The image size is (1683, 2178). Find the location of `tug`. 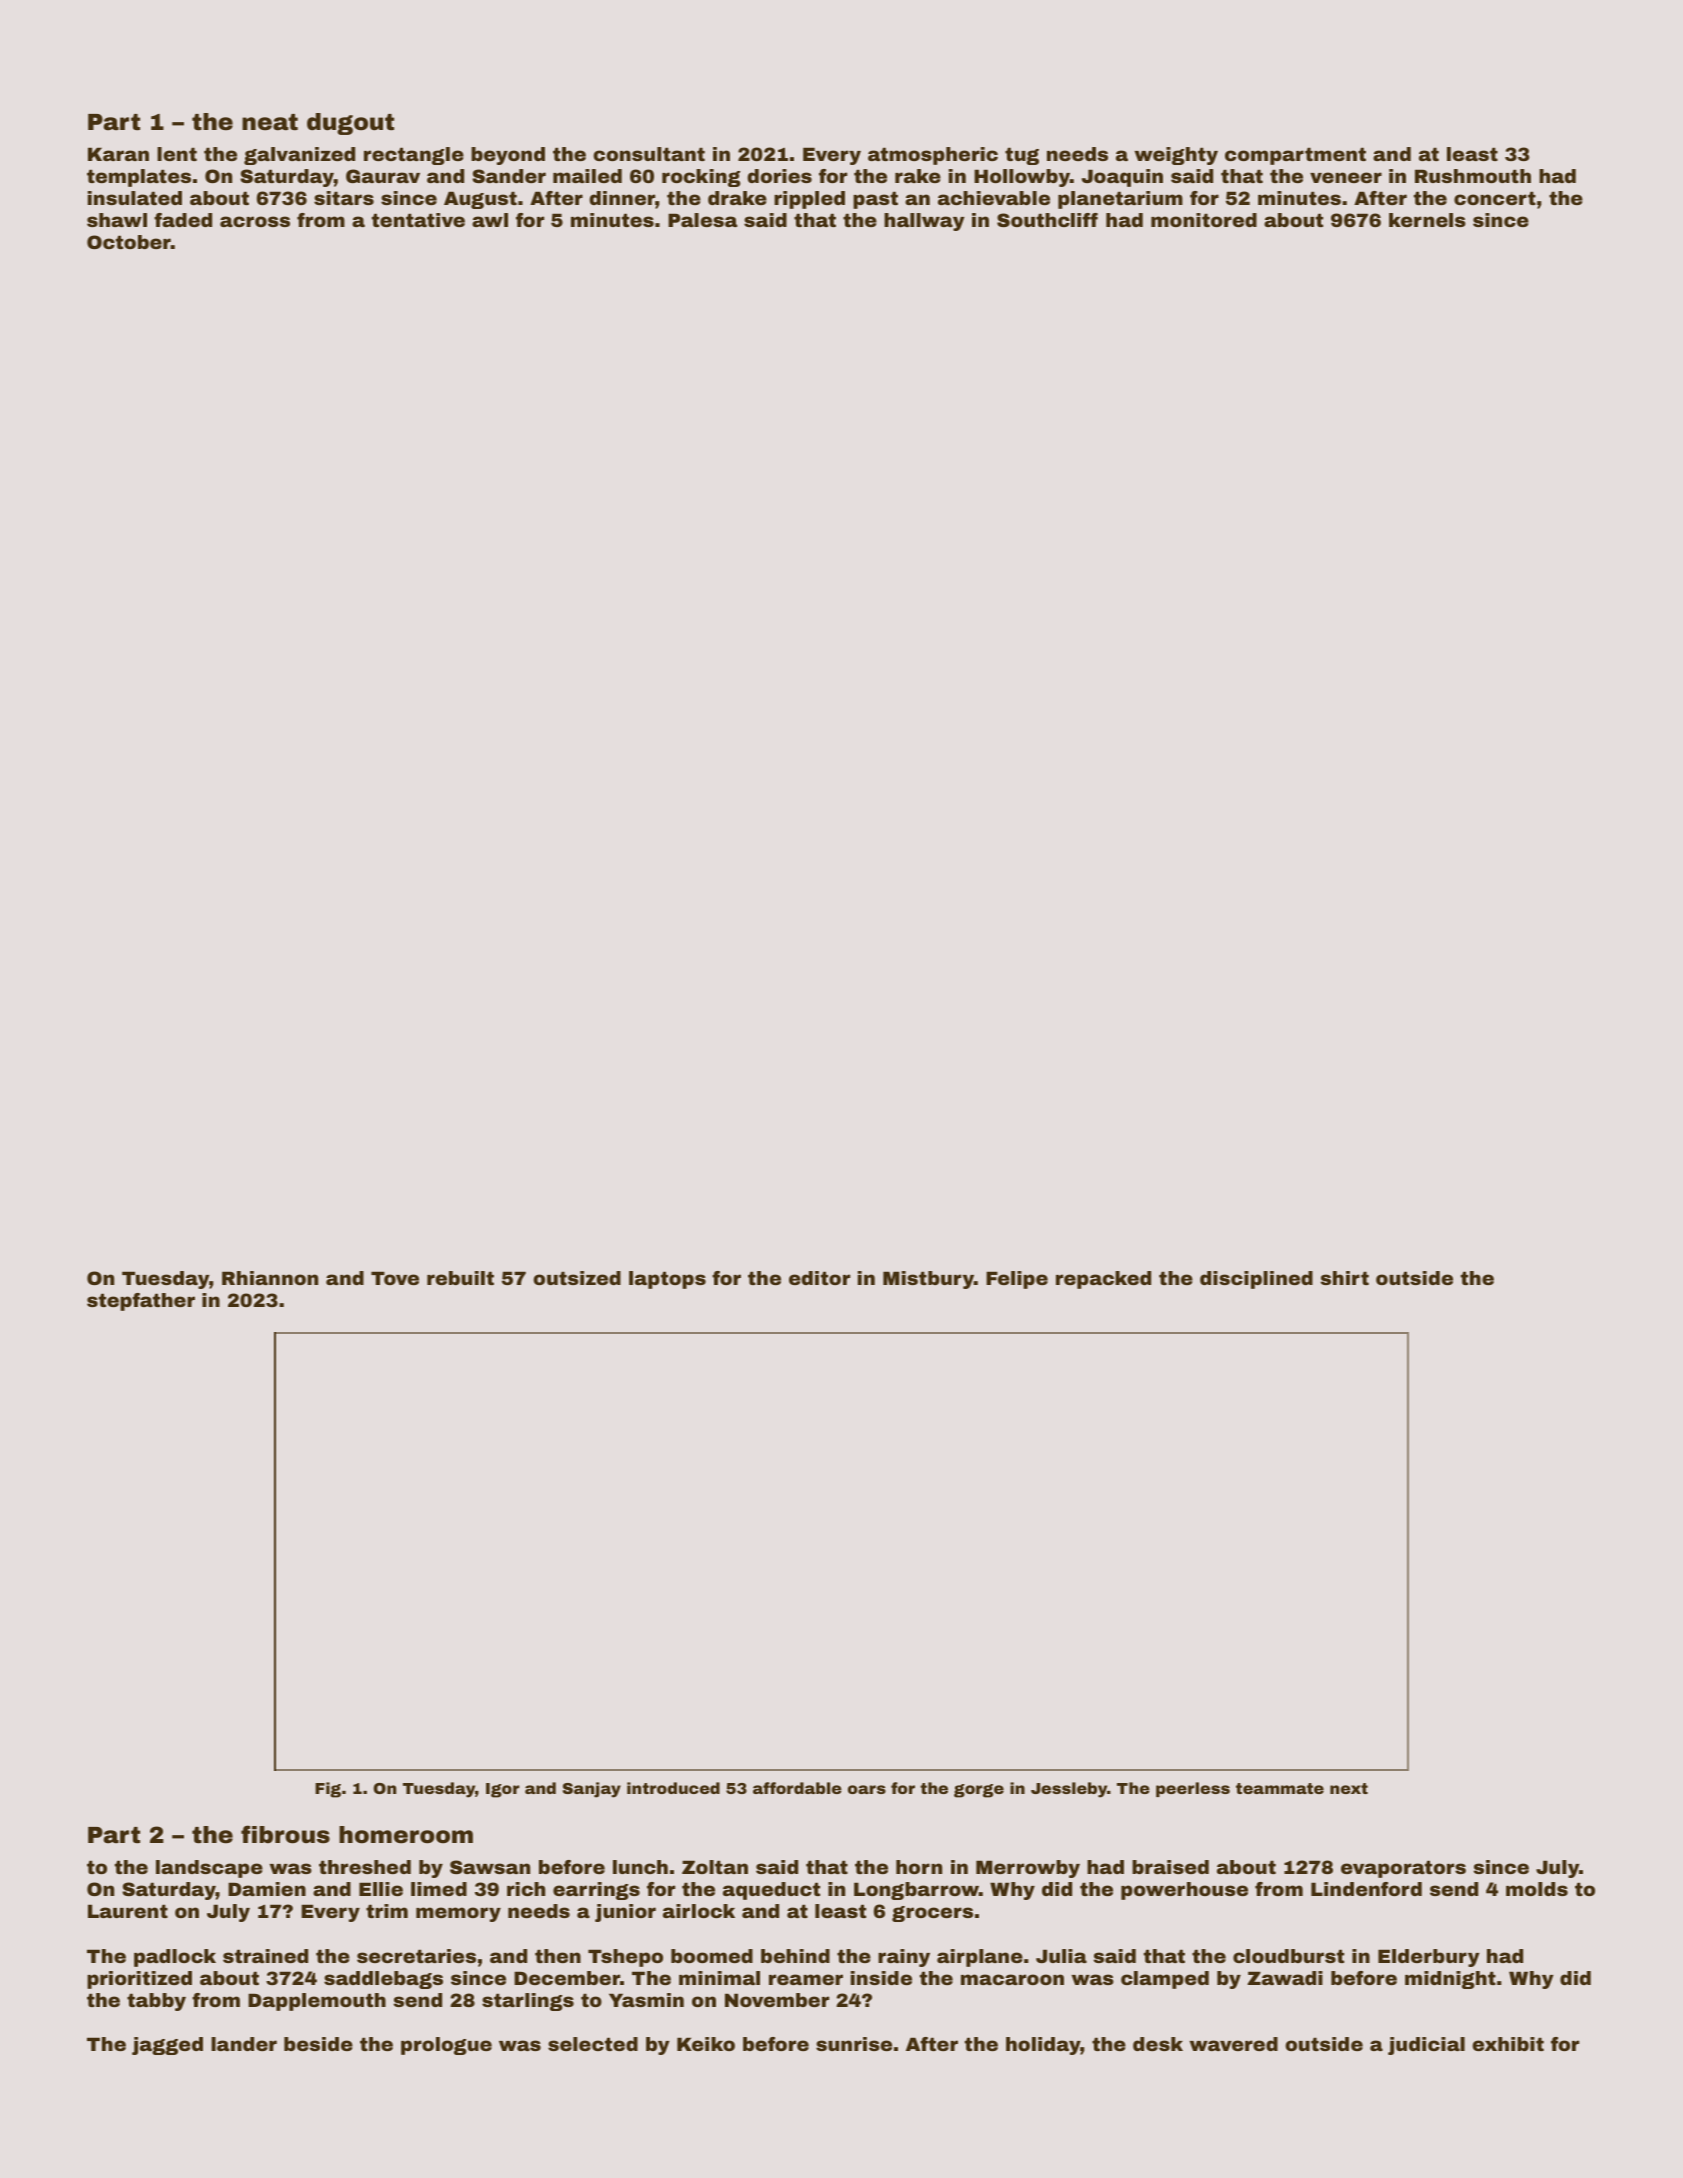

tug is located at coordinates (1022, 156).
